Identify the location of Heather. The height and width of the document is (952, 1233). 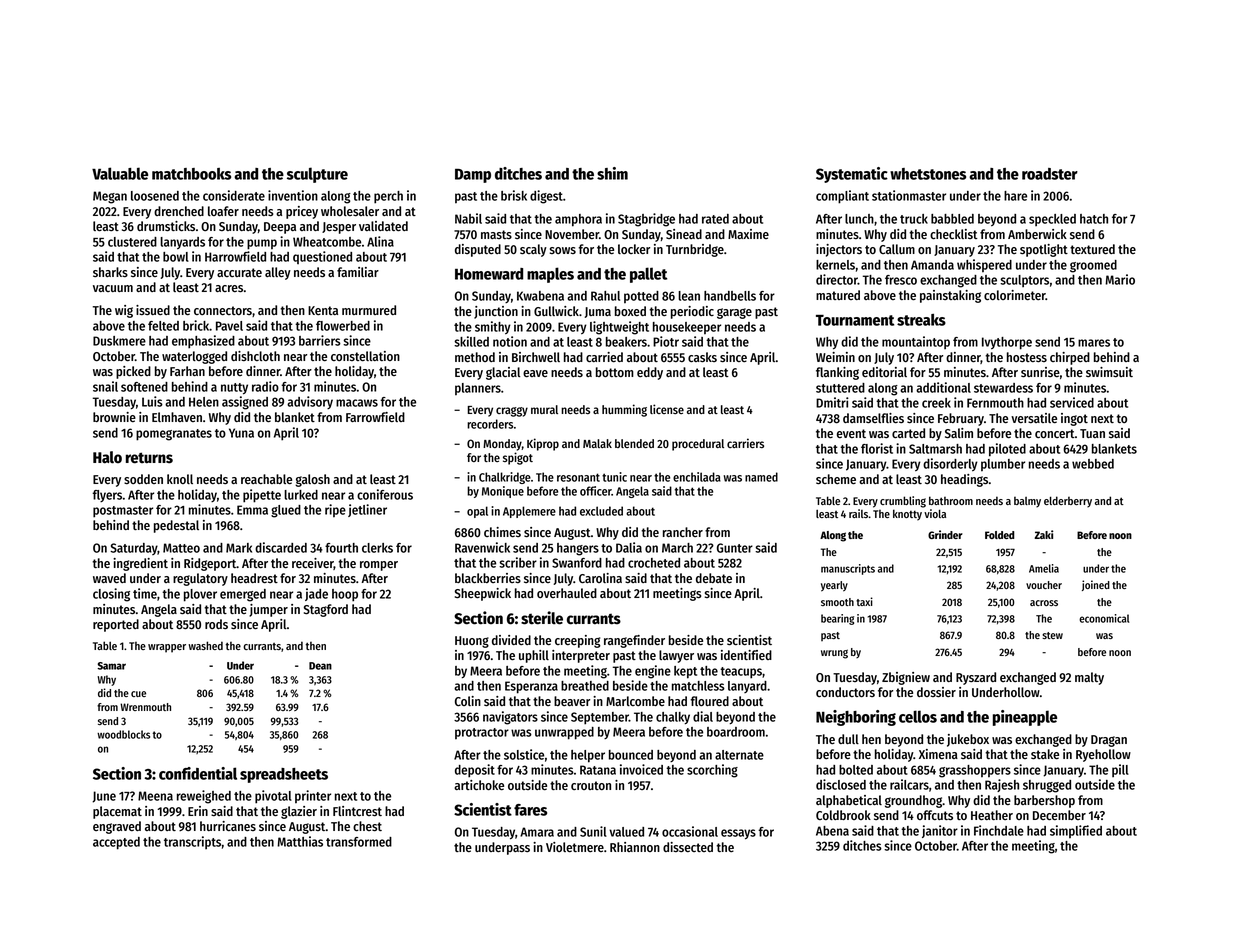
(992, 815).
